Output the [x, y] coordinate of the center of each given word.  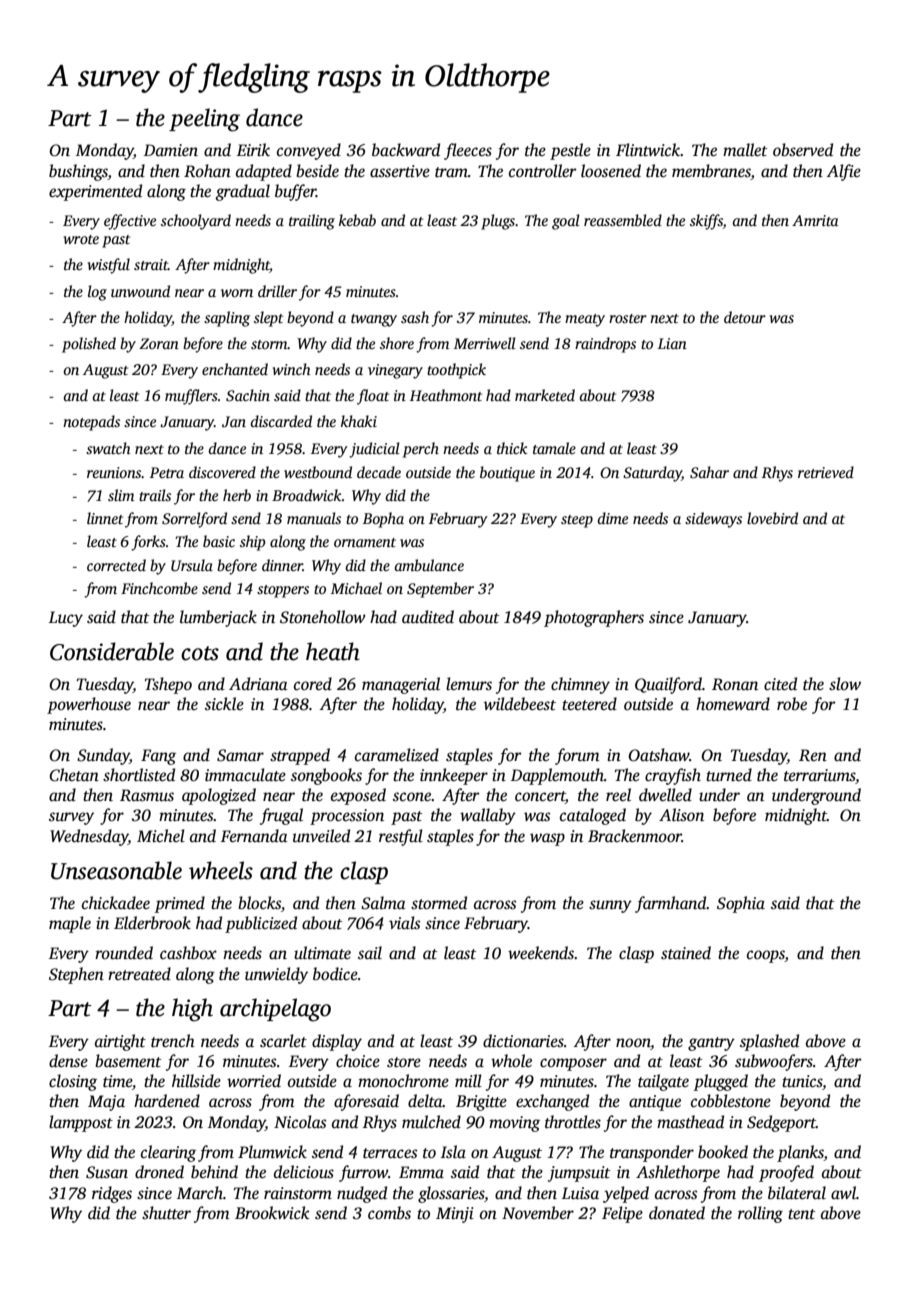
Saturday [652, 474]
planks [800, 1153]
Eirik [253, 149]
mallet [745, 150]
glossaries [451, 1194]
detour [745, 317]
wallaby [488, 816]
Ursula [192, 565]
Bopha [383, 520]
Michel [161, 836]
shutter [166, 1213]
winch [292, 369]
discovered [222, 472]
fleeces [468, 151]
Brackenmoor [635, 836]
